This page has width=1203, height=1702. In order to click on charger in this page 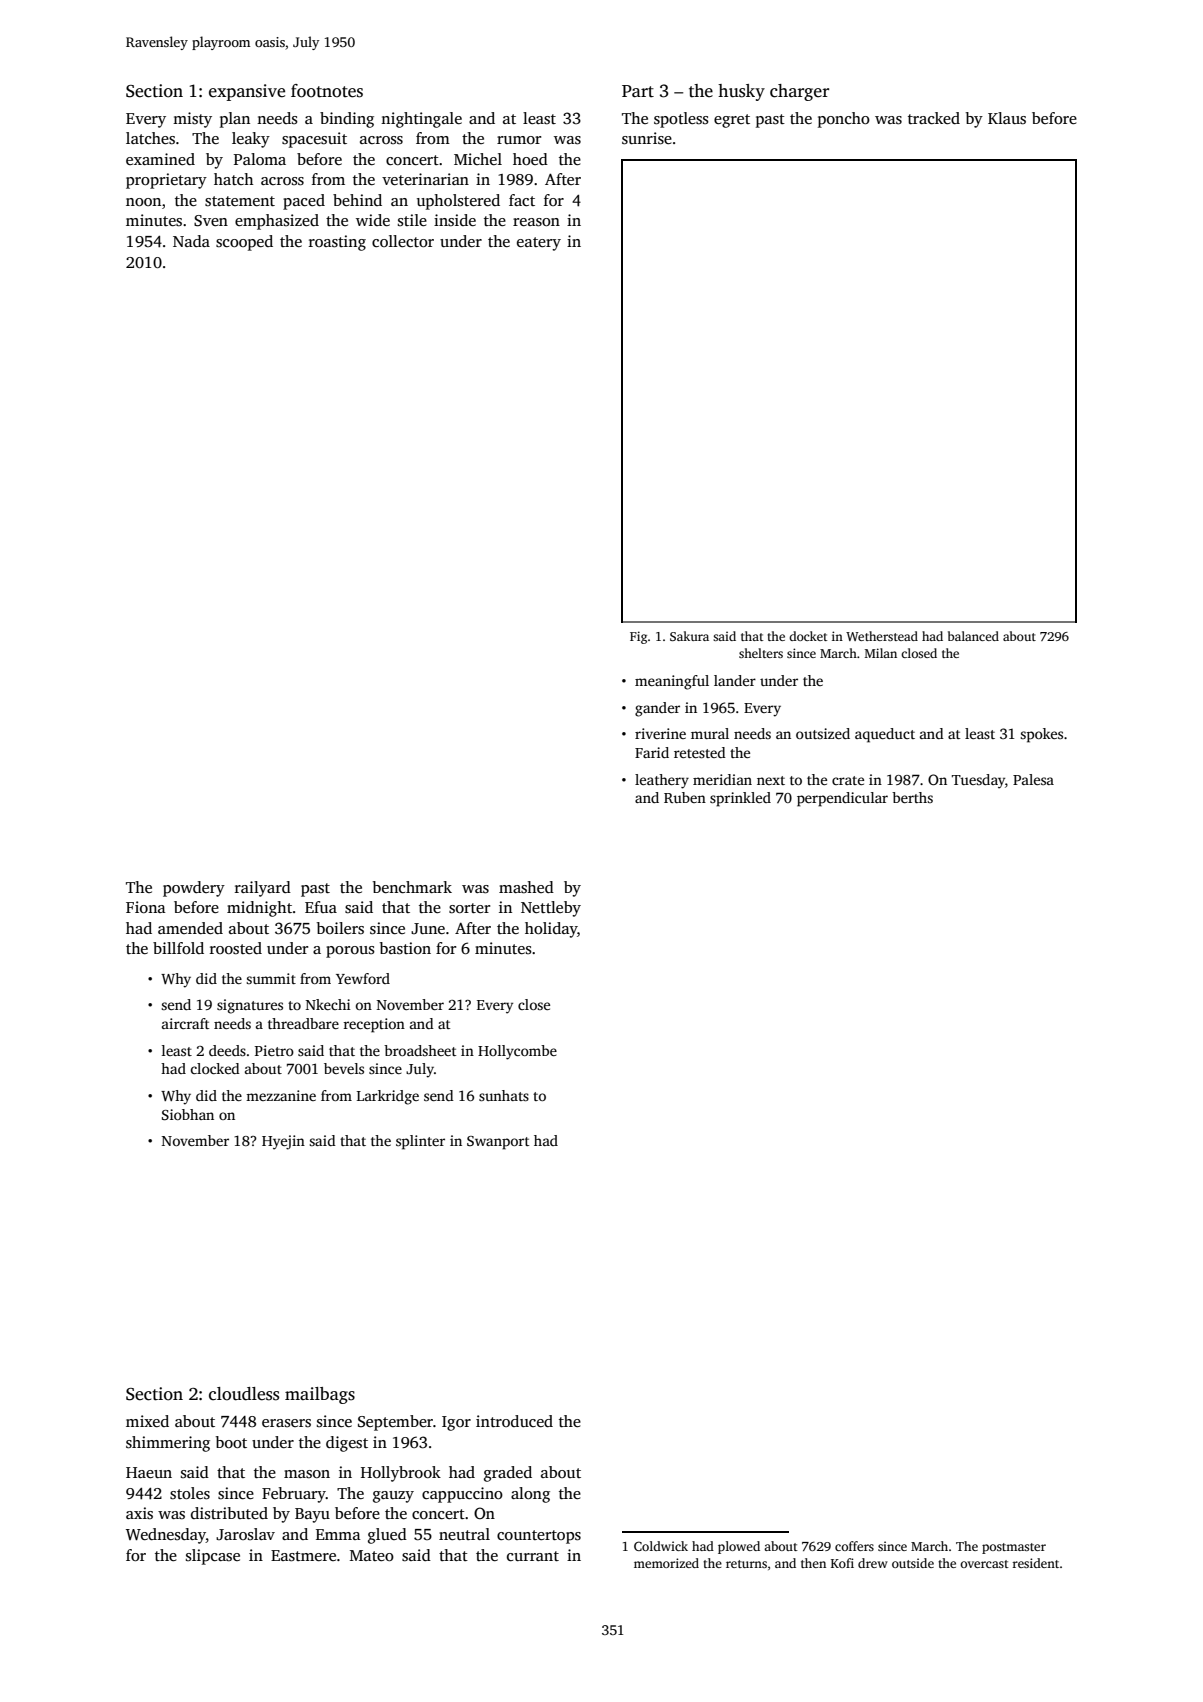, I will do `click(799, 92)`.
